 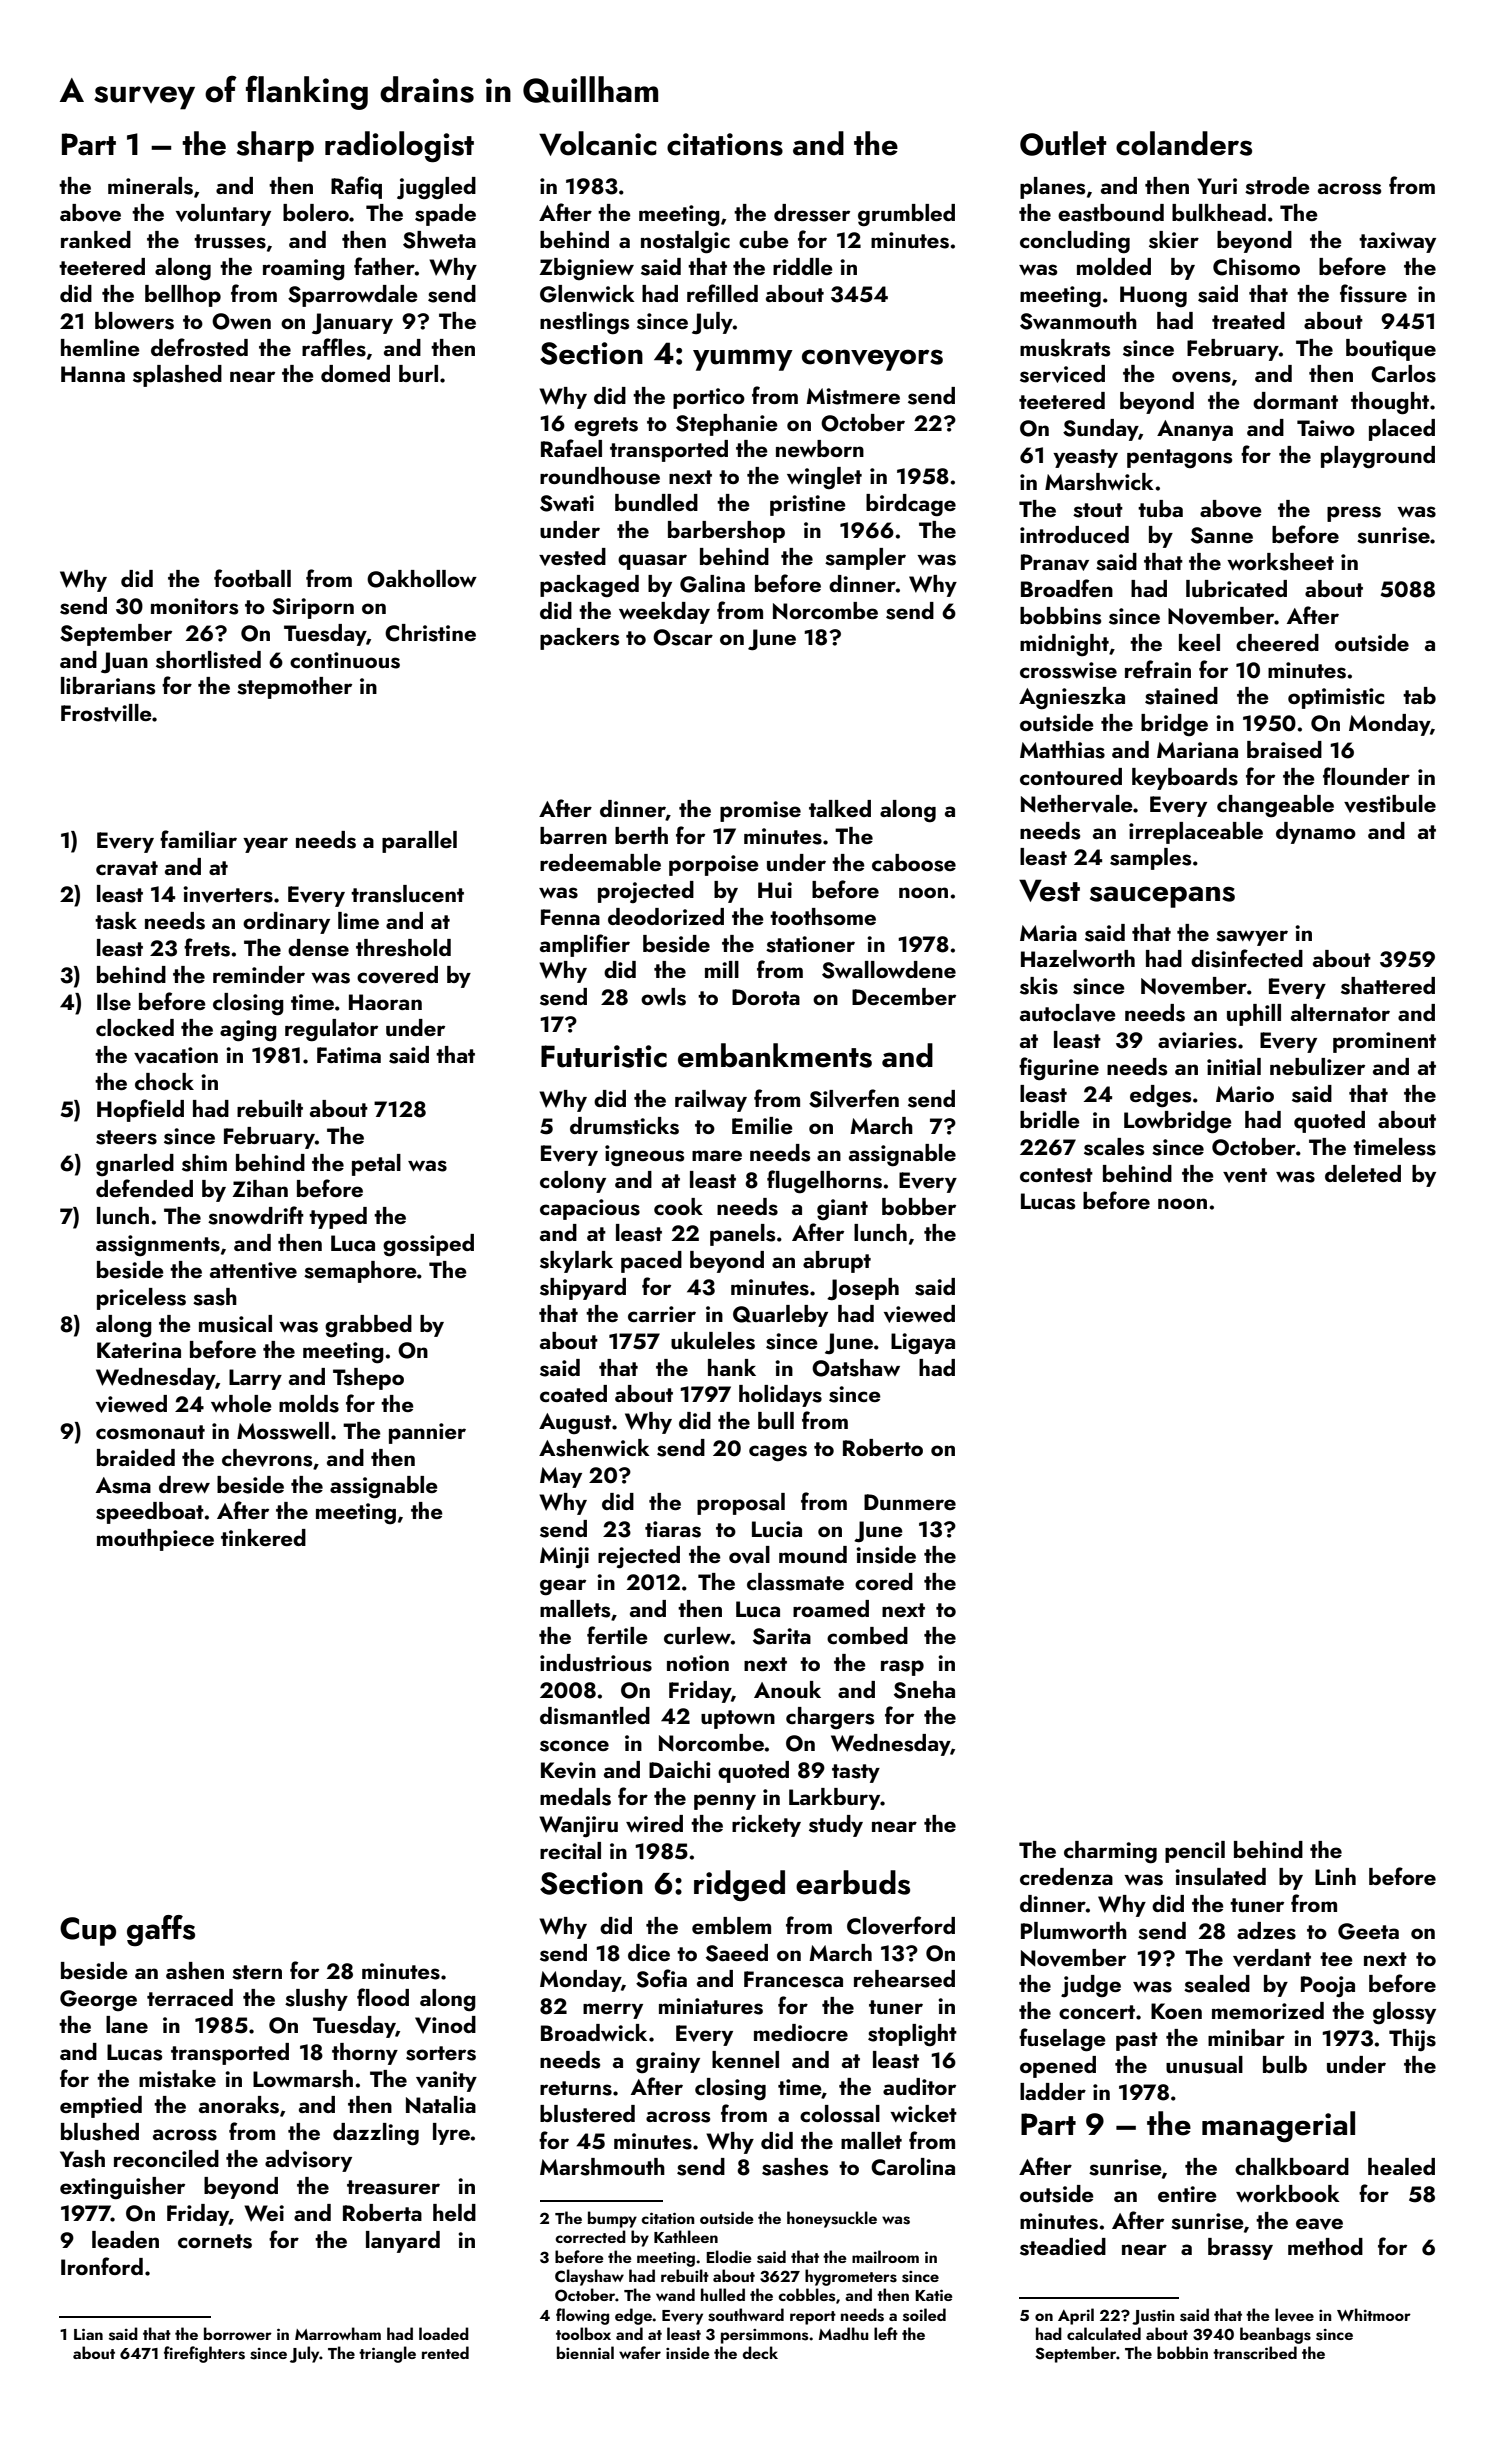 What do you see at coordinates (294, 688) in the image?
I see `stepmother` at bounding box center [294, 688].
